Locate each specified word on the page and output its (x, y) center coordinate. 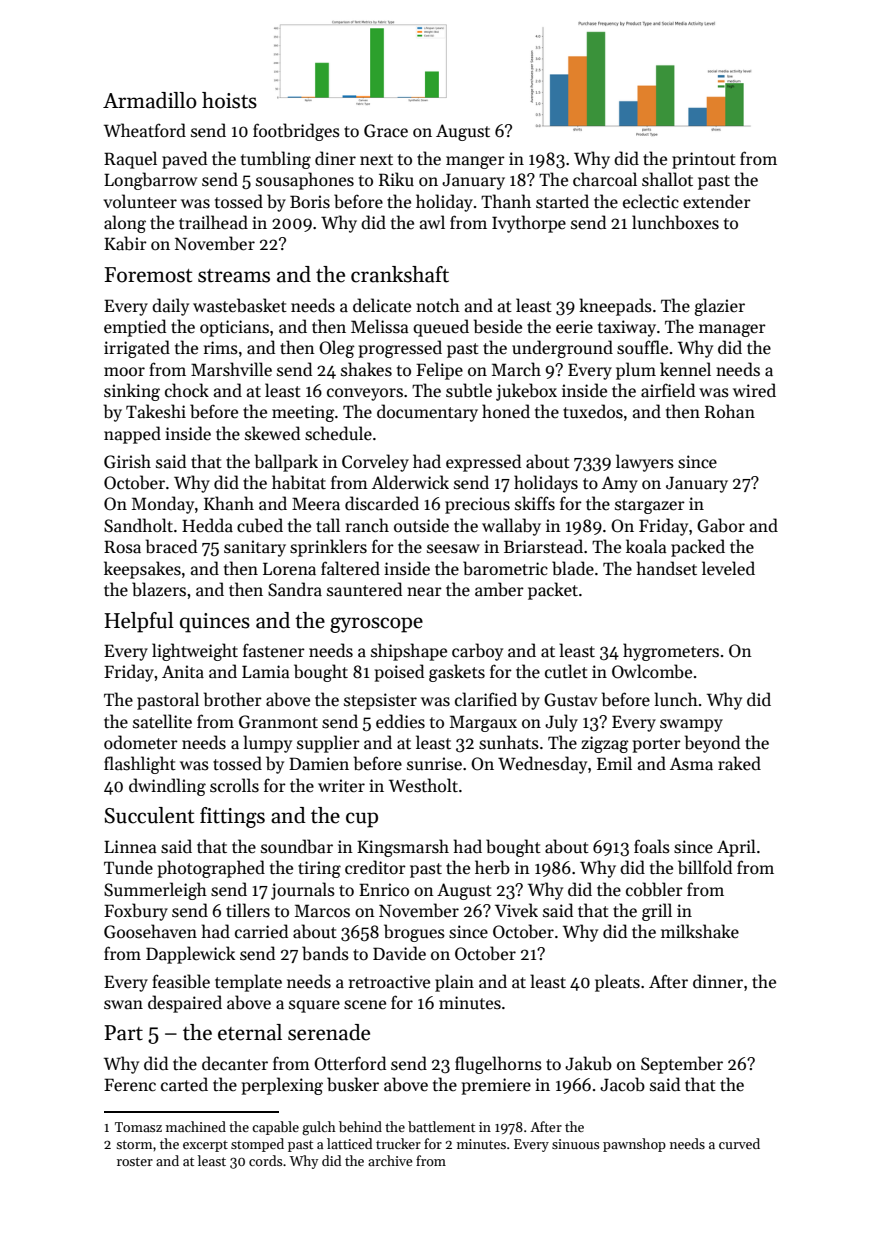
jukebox (526, 392)
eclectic (651, 201)
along (125, 224)
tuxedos (593, 411)
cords (265, 1160)
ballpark (286, 463)
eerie (574, 327)
